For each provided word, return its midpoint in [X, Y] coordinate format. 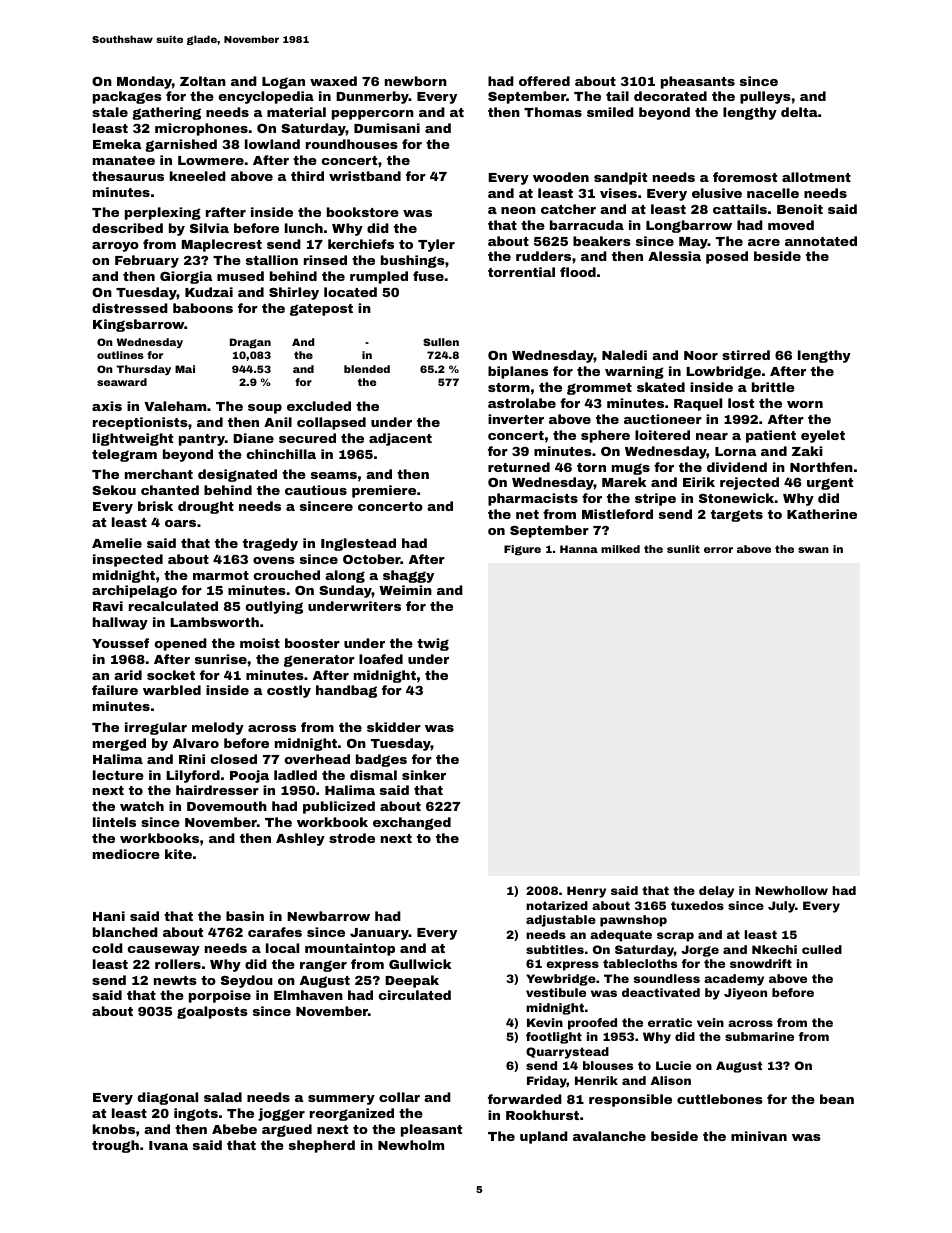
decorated [670, 96]
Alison [671, 1080]
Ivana [168, 1145]
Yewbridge [561, 980]
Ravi [108, 606]
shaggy [408, 576]
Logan [283, 83]
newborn [416, 81]
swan [813, 550]
